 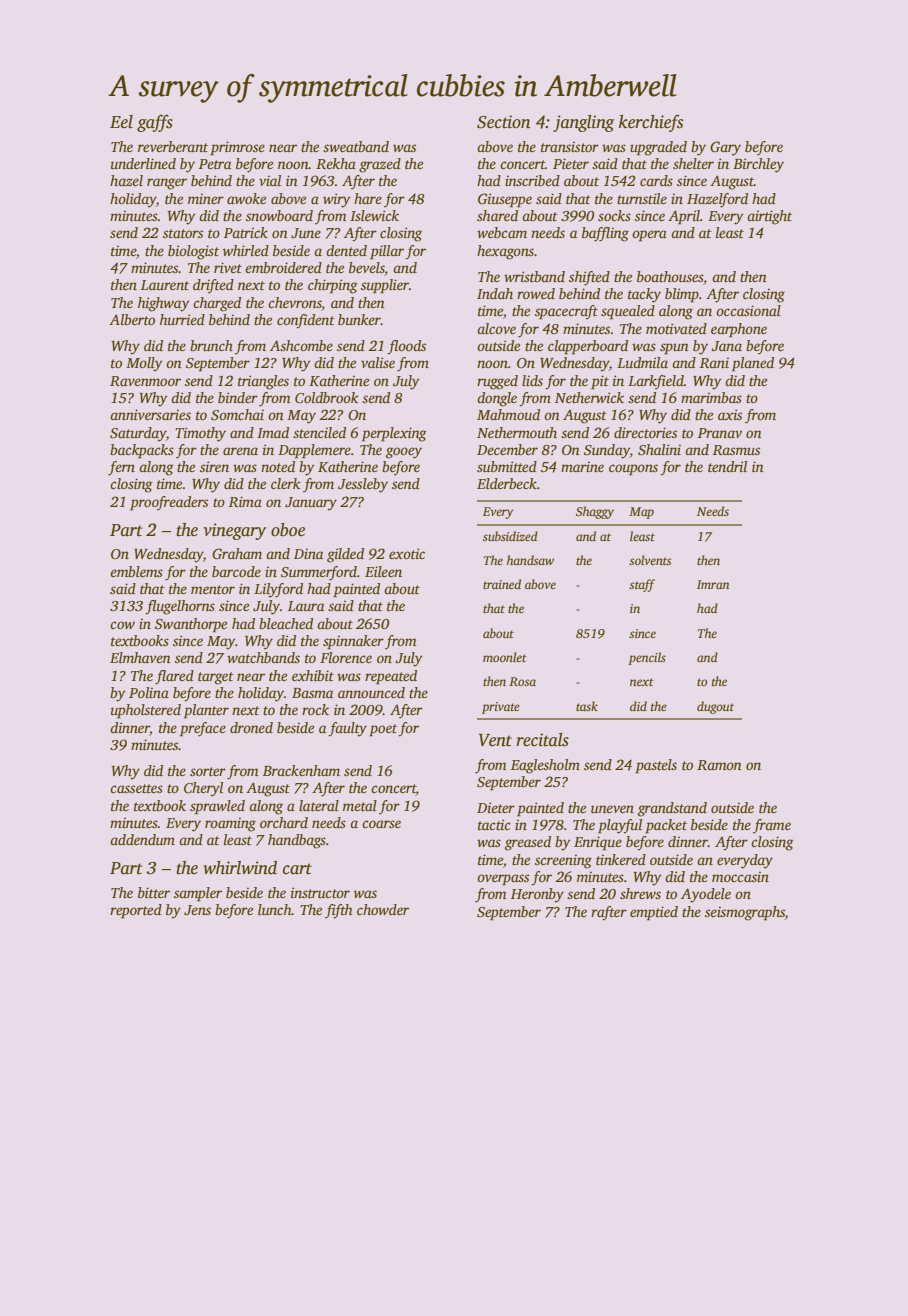 I want to click on lunch, so click(x=275, y=909).
